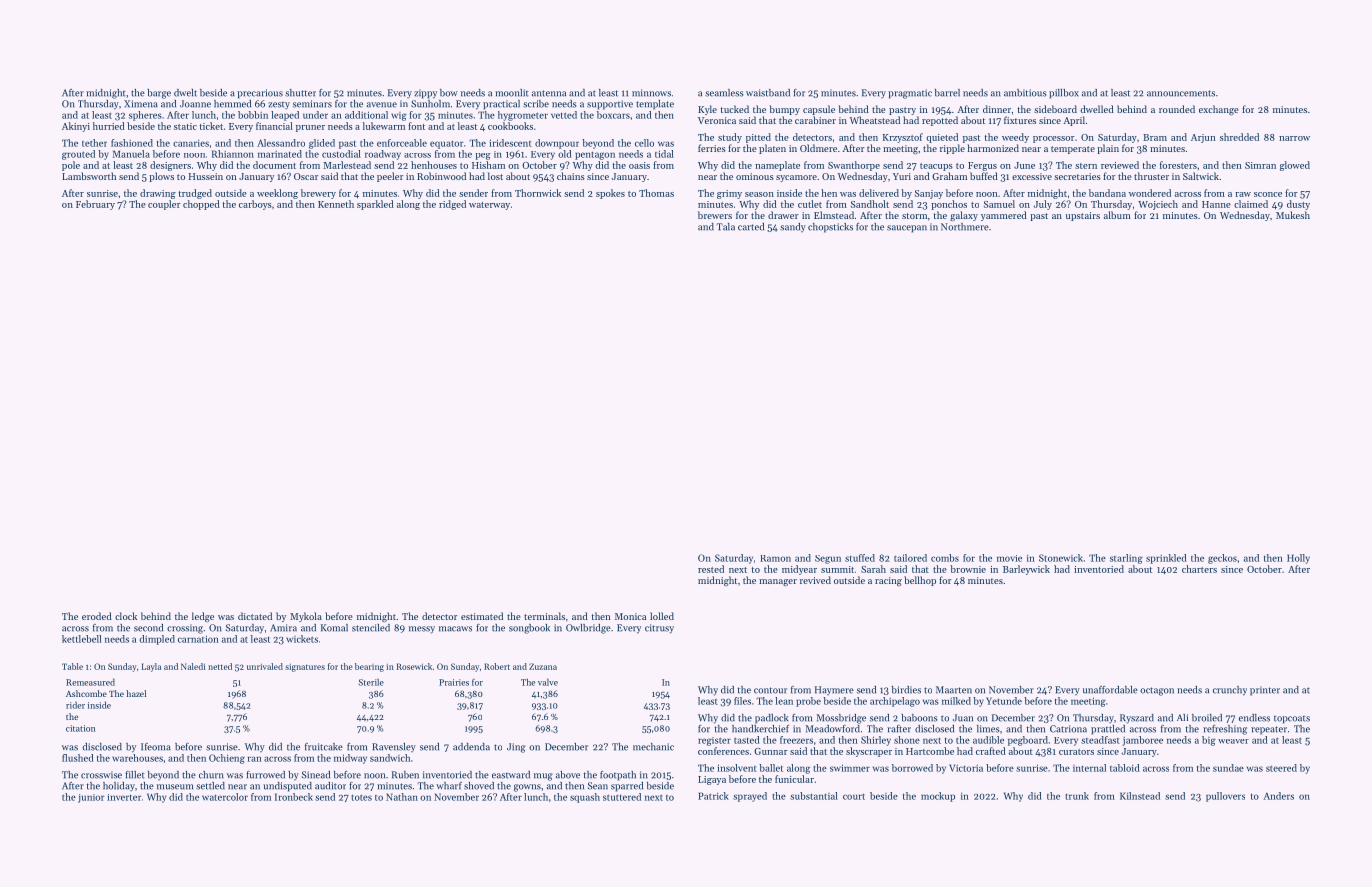  Describe the element at coordinates (449, 93) in the image. I see `bow` at that location.
